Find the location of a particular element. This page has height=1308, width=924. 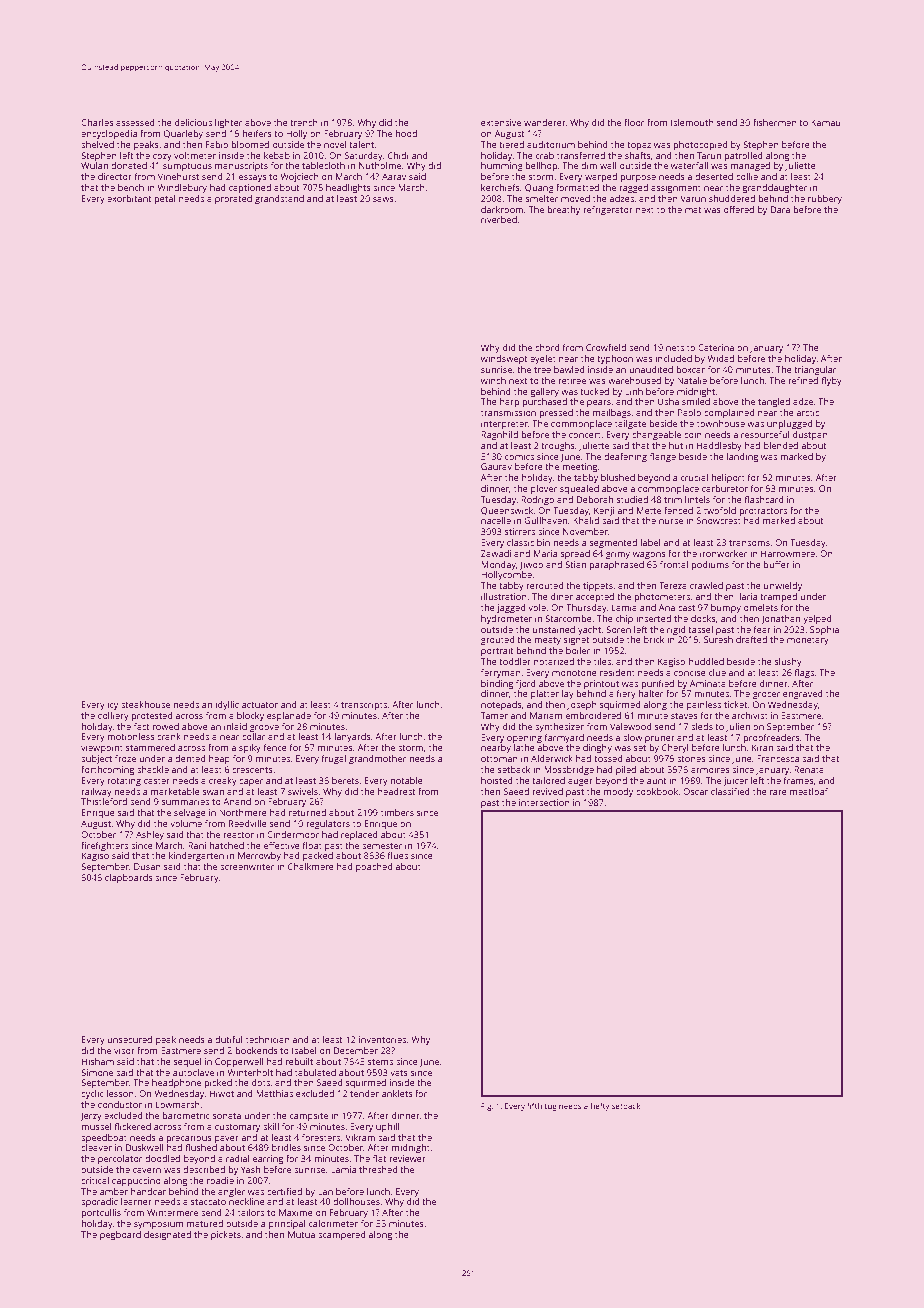

steakhouse is located at coordinates (145, 704).
